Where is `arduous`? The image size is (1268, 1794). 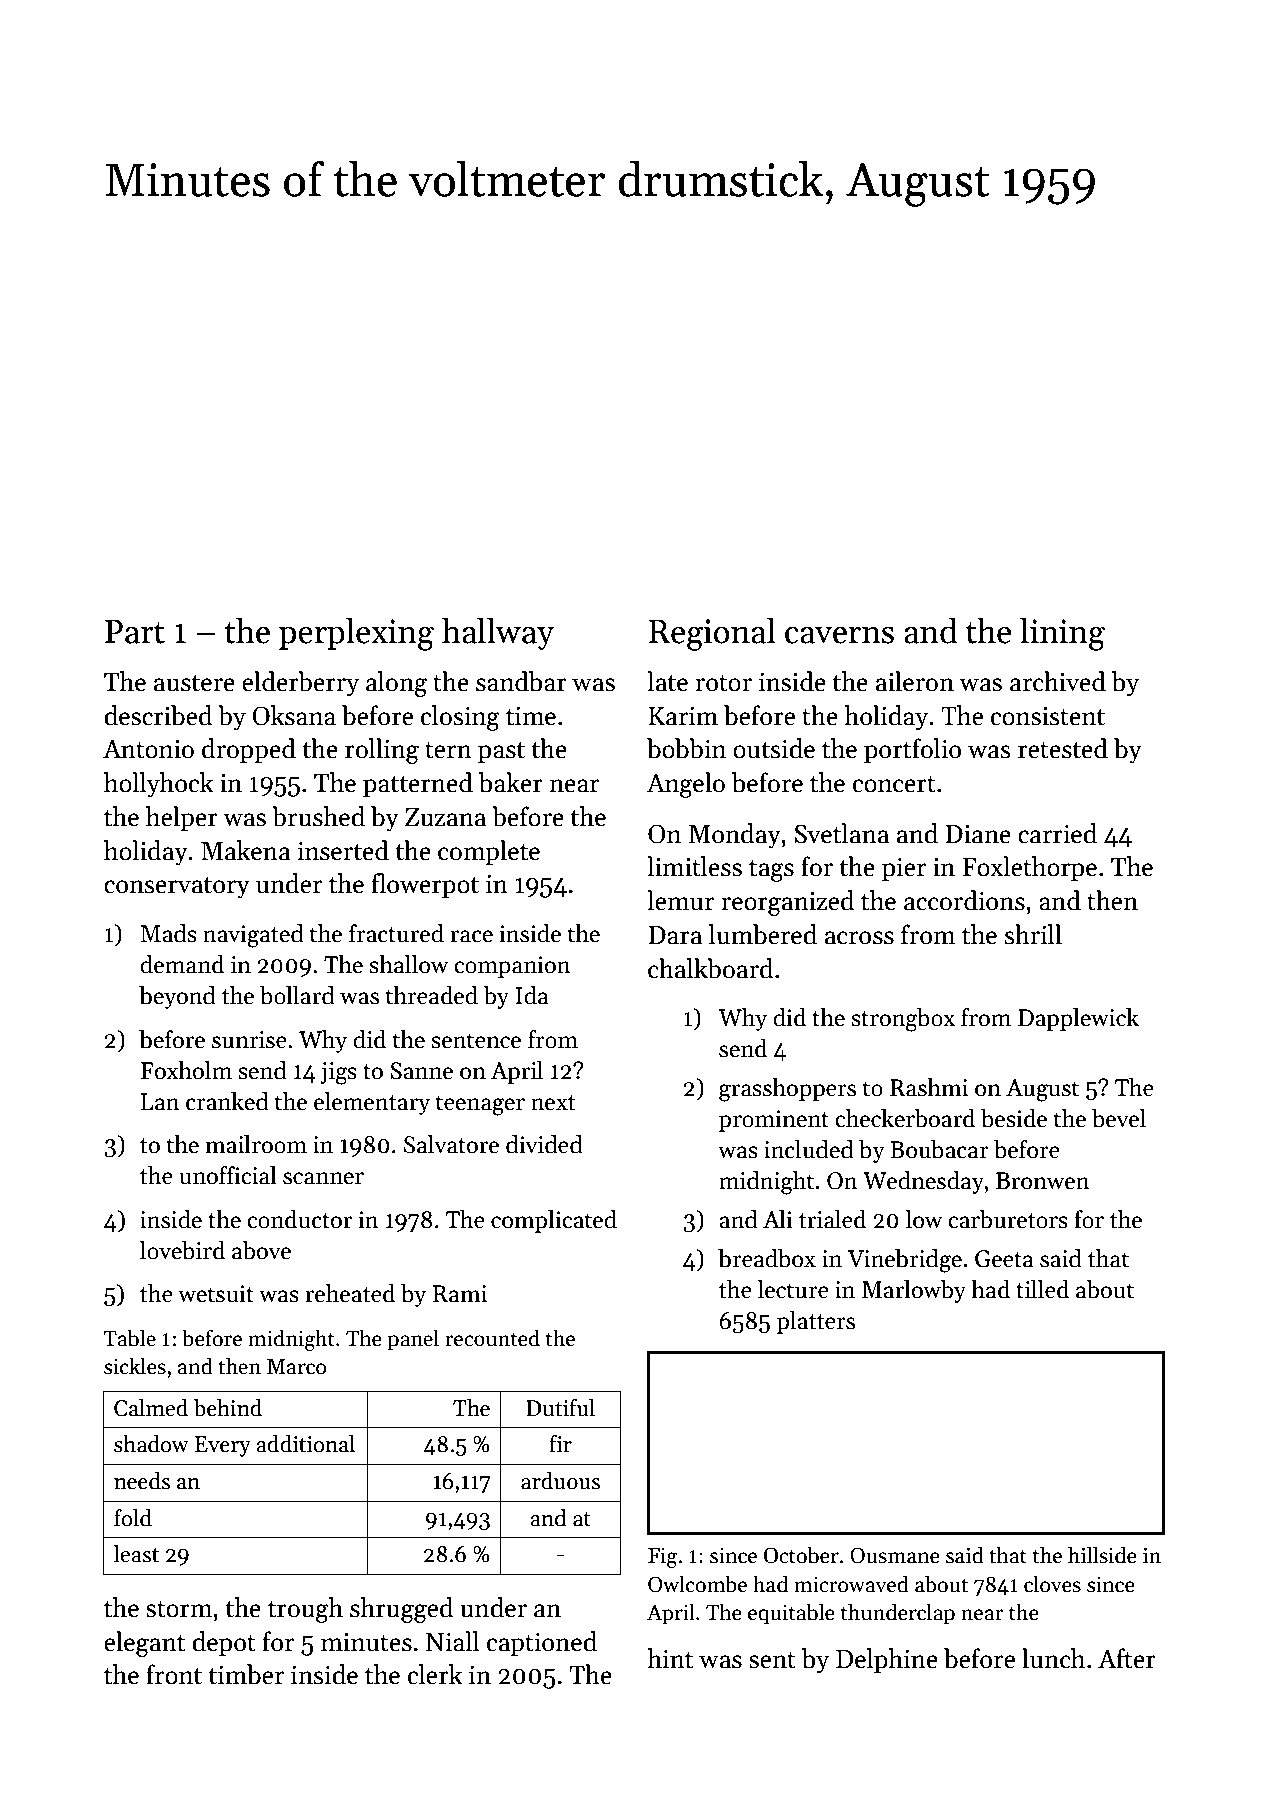 arduous is located at coordinates (560, 1481).
